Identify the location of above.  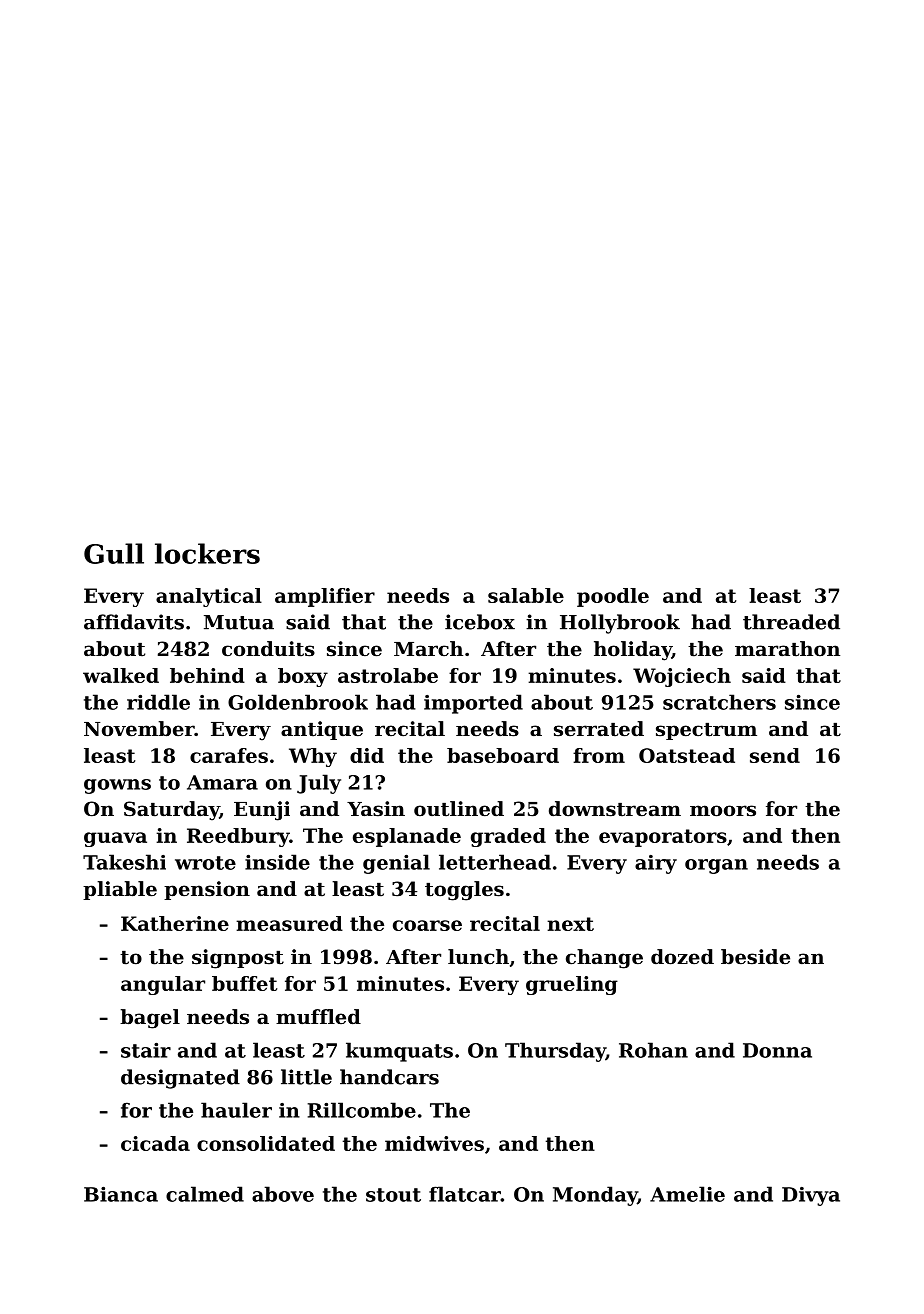
(283, 1194).
